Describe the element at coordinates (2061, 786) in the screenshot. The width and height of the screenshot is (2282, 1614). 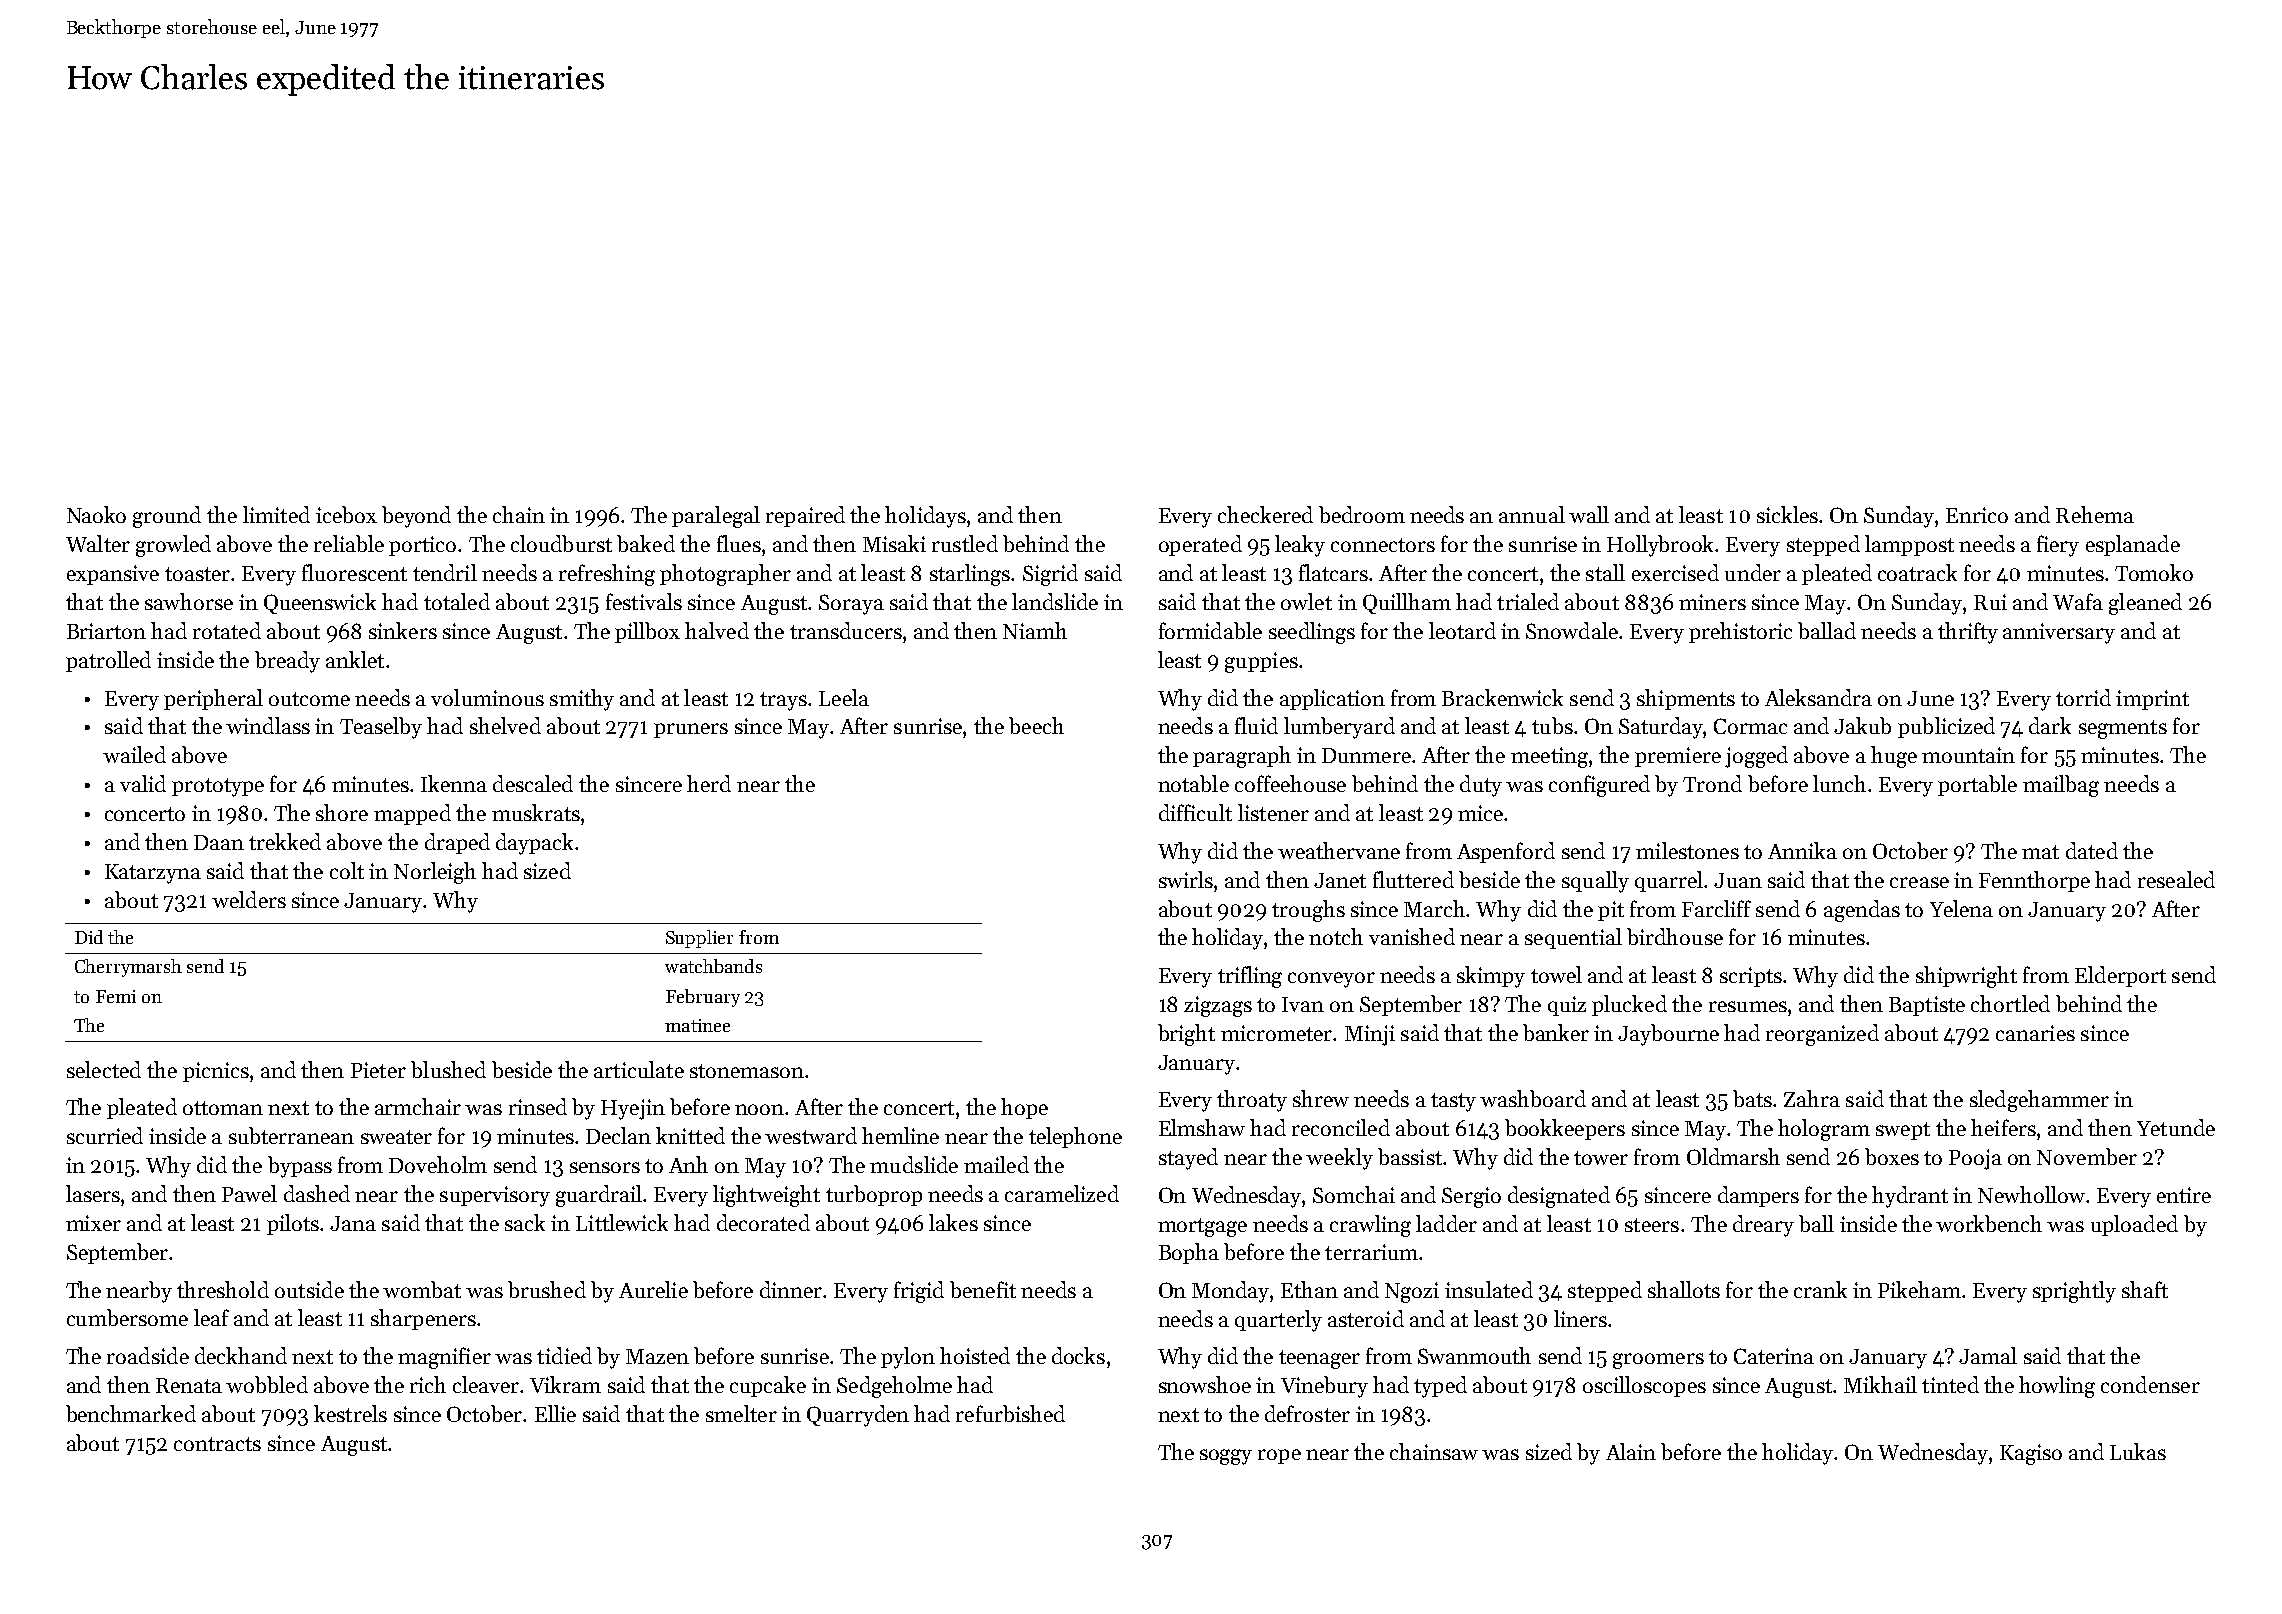
I see `mailbag` at that location.
